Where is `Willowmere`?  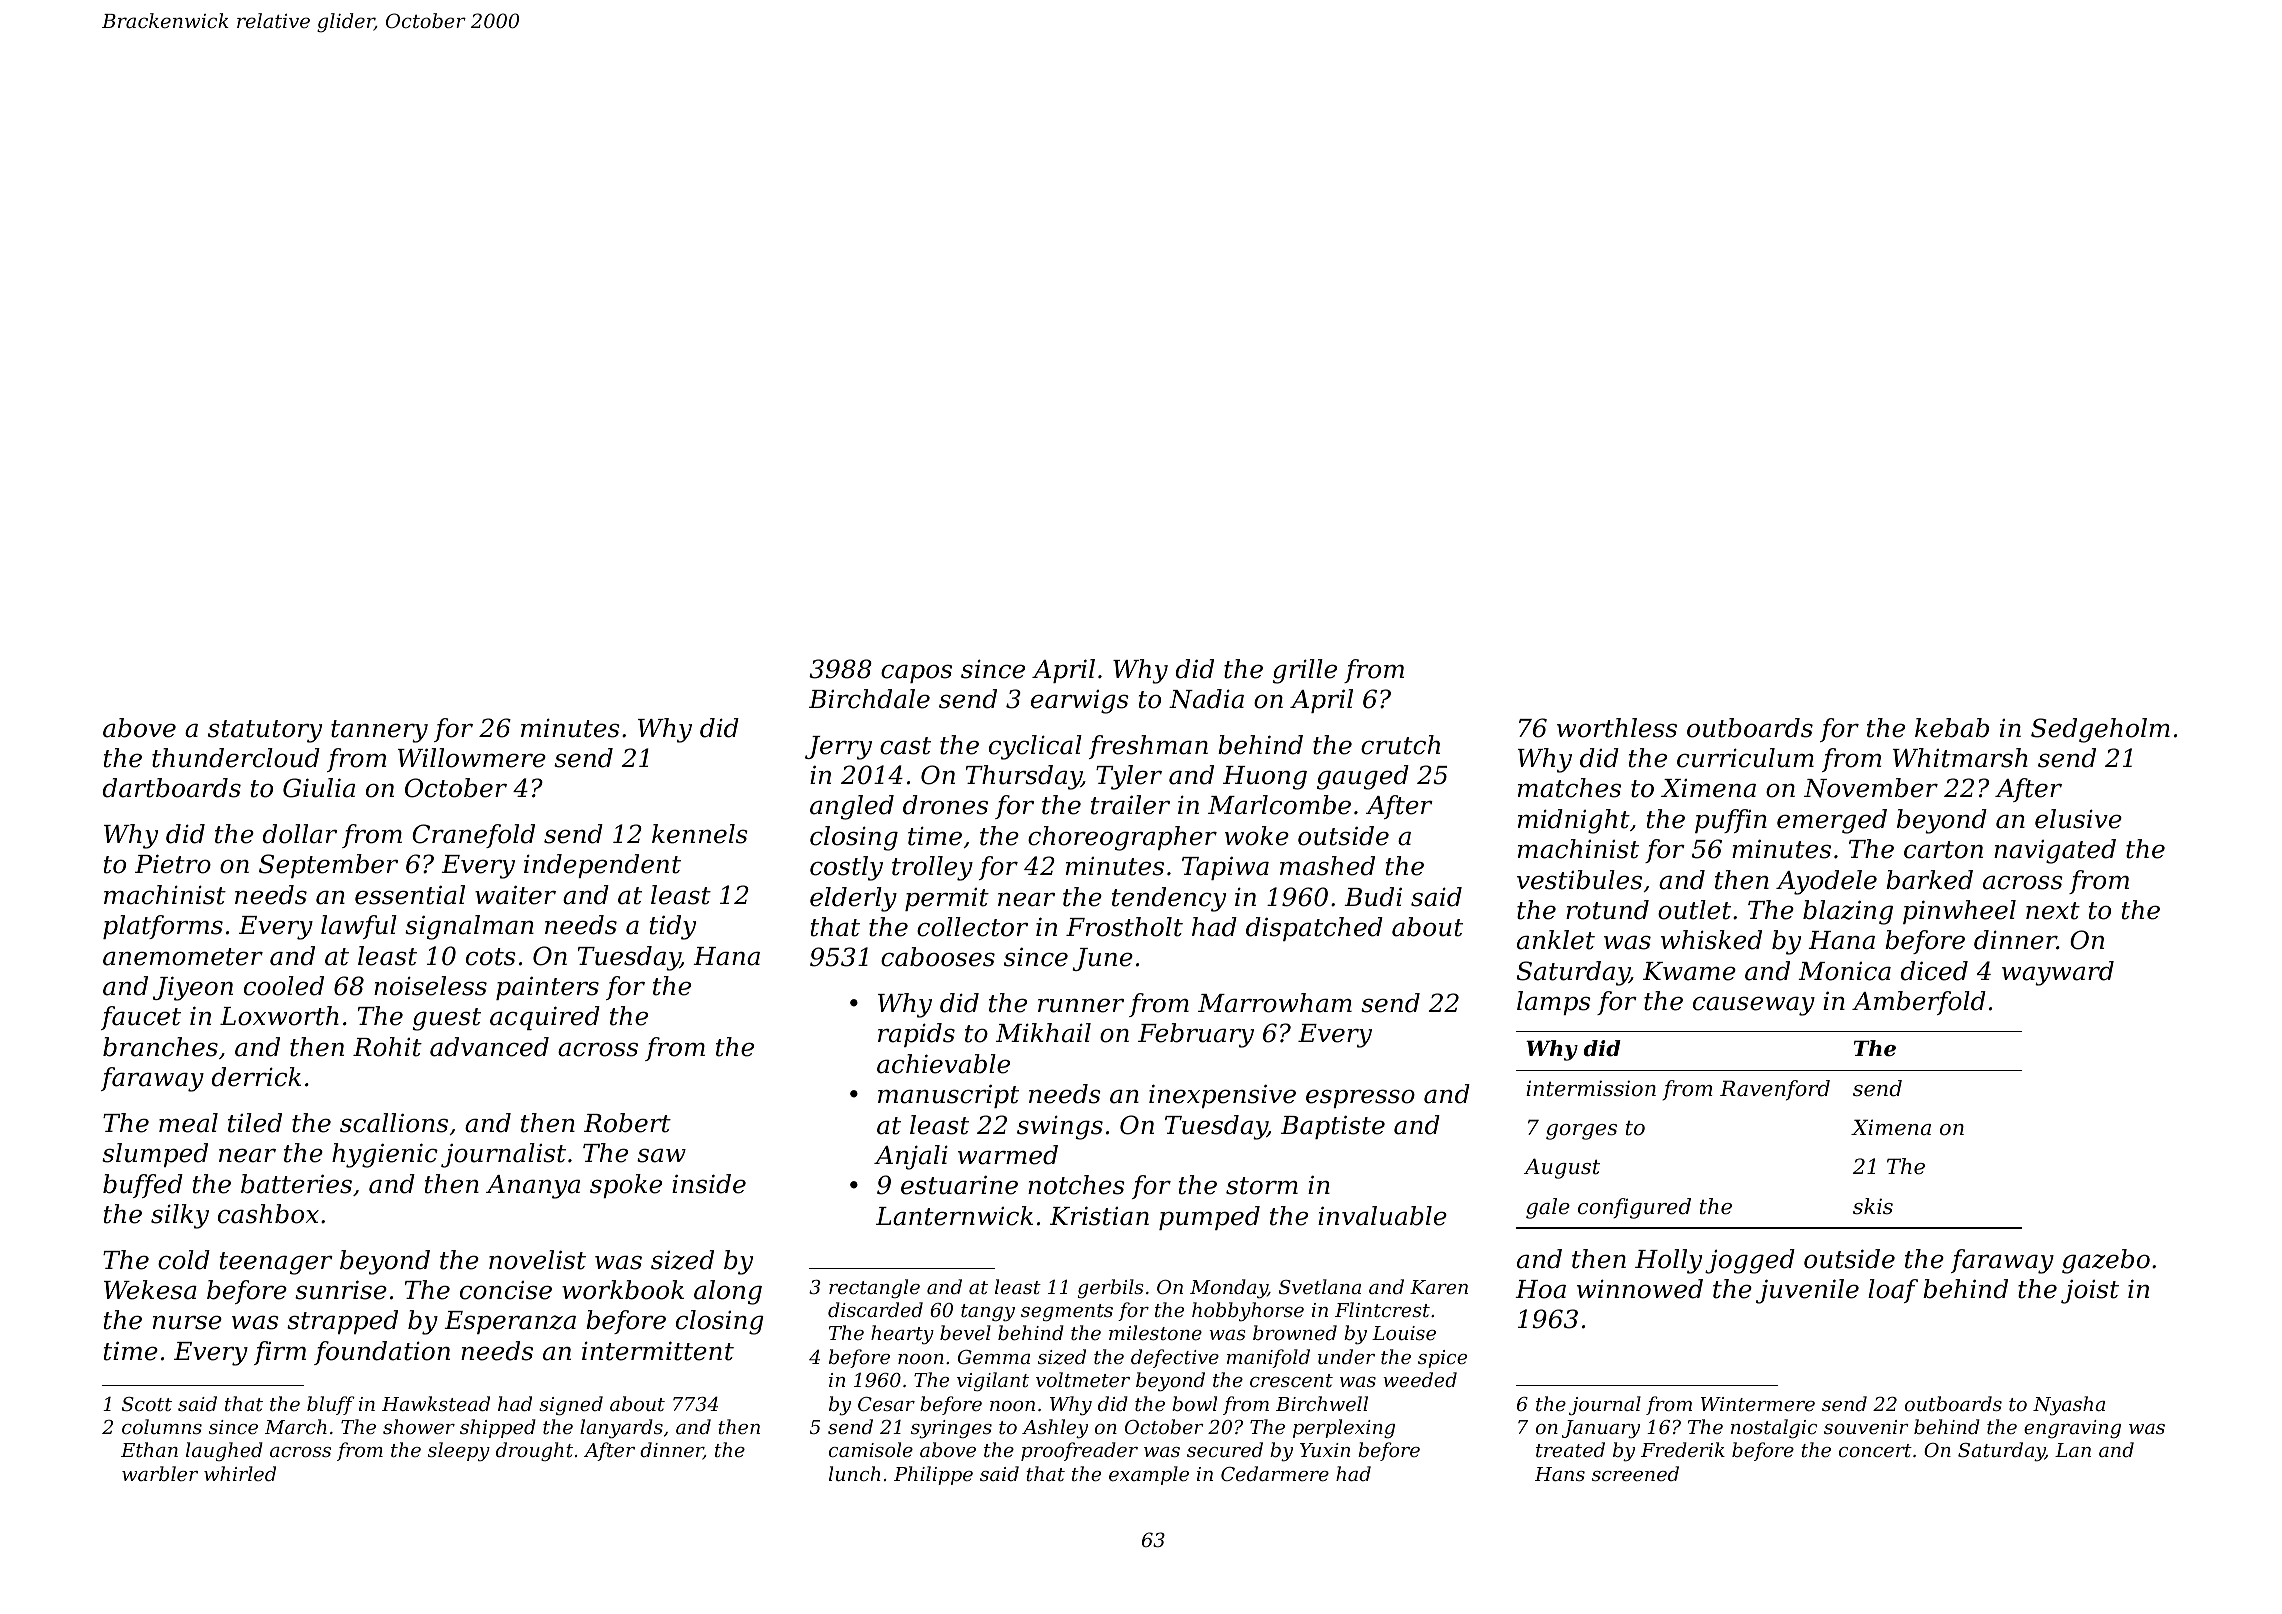 Willowmere is located at coordinates (472, 758).
